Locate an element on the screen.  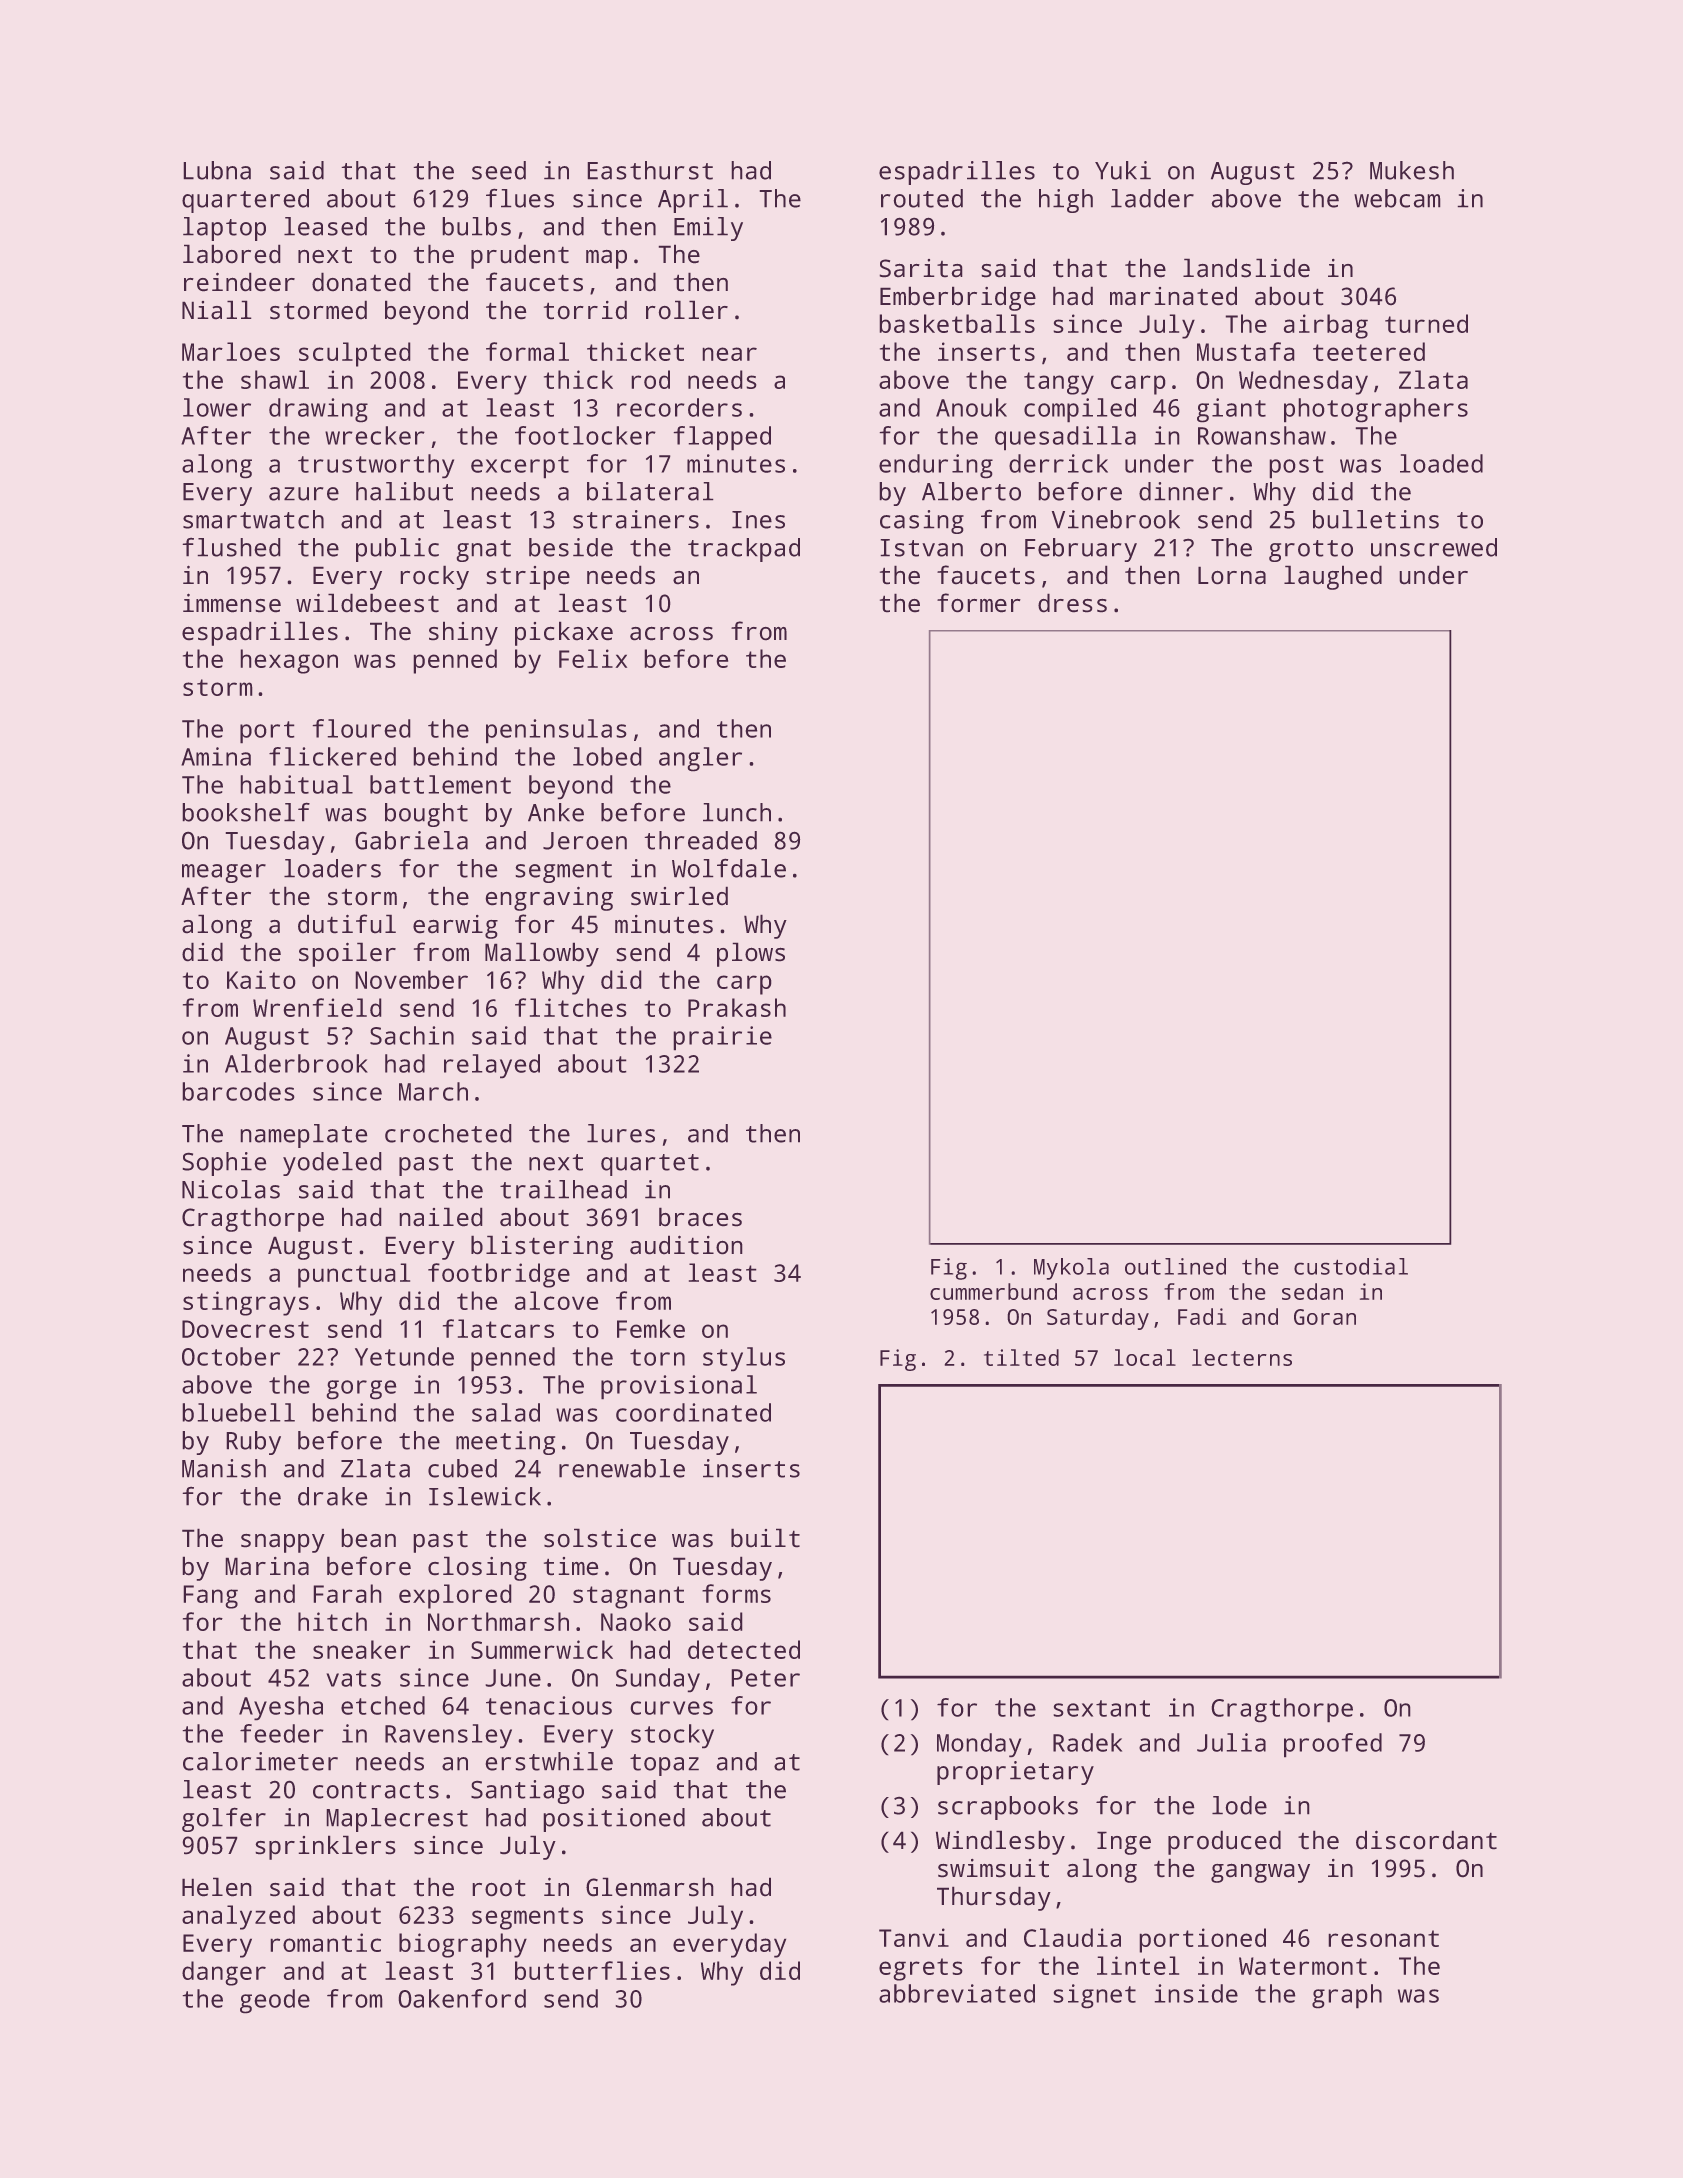
custodial is located at coordinates (1351, 1266).
